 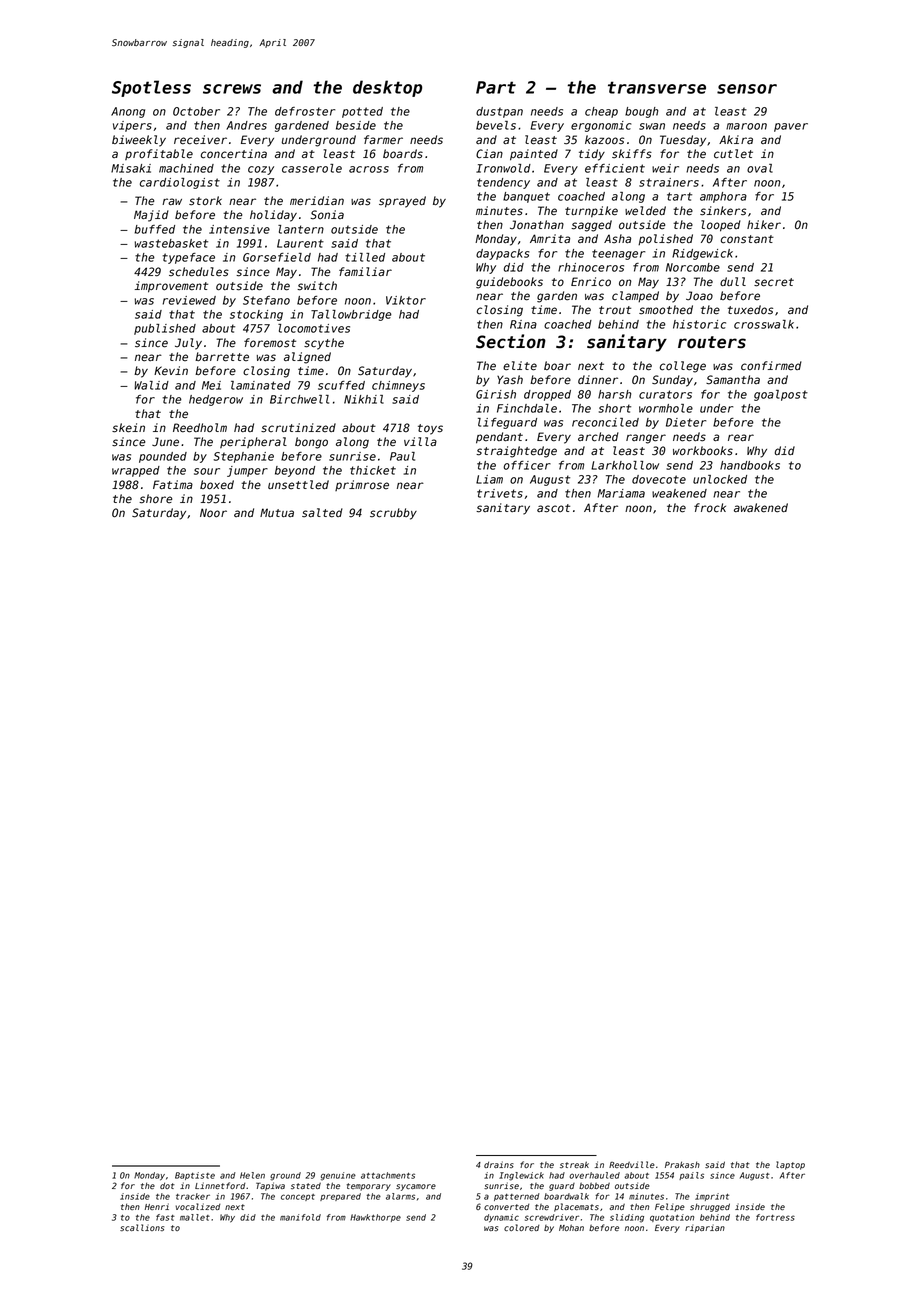 I want to click on sour, so click(x=207, y=471).
